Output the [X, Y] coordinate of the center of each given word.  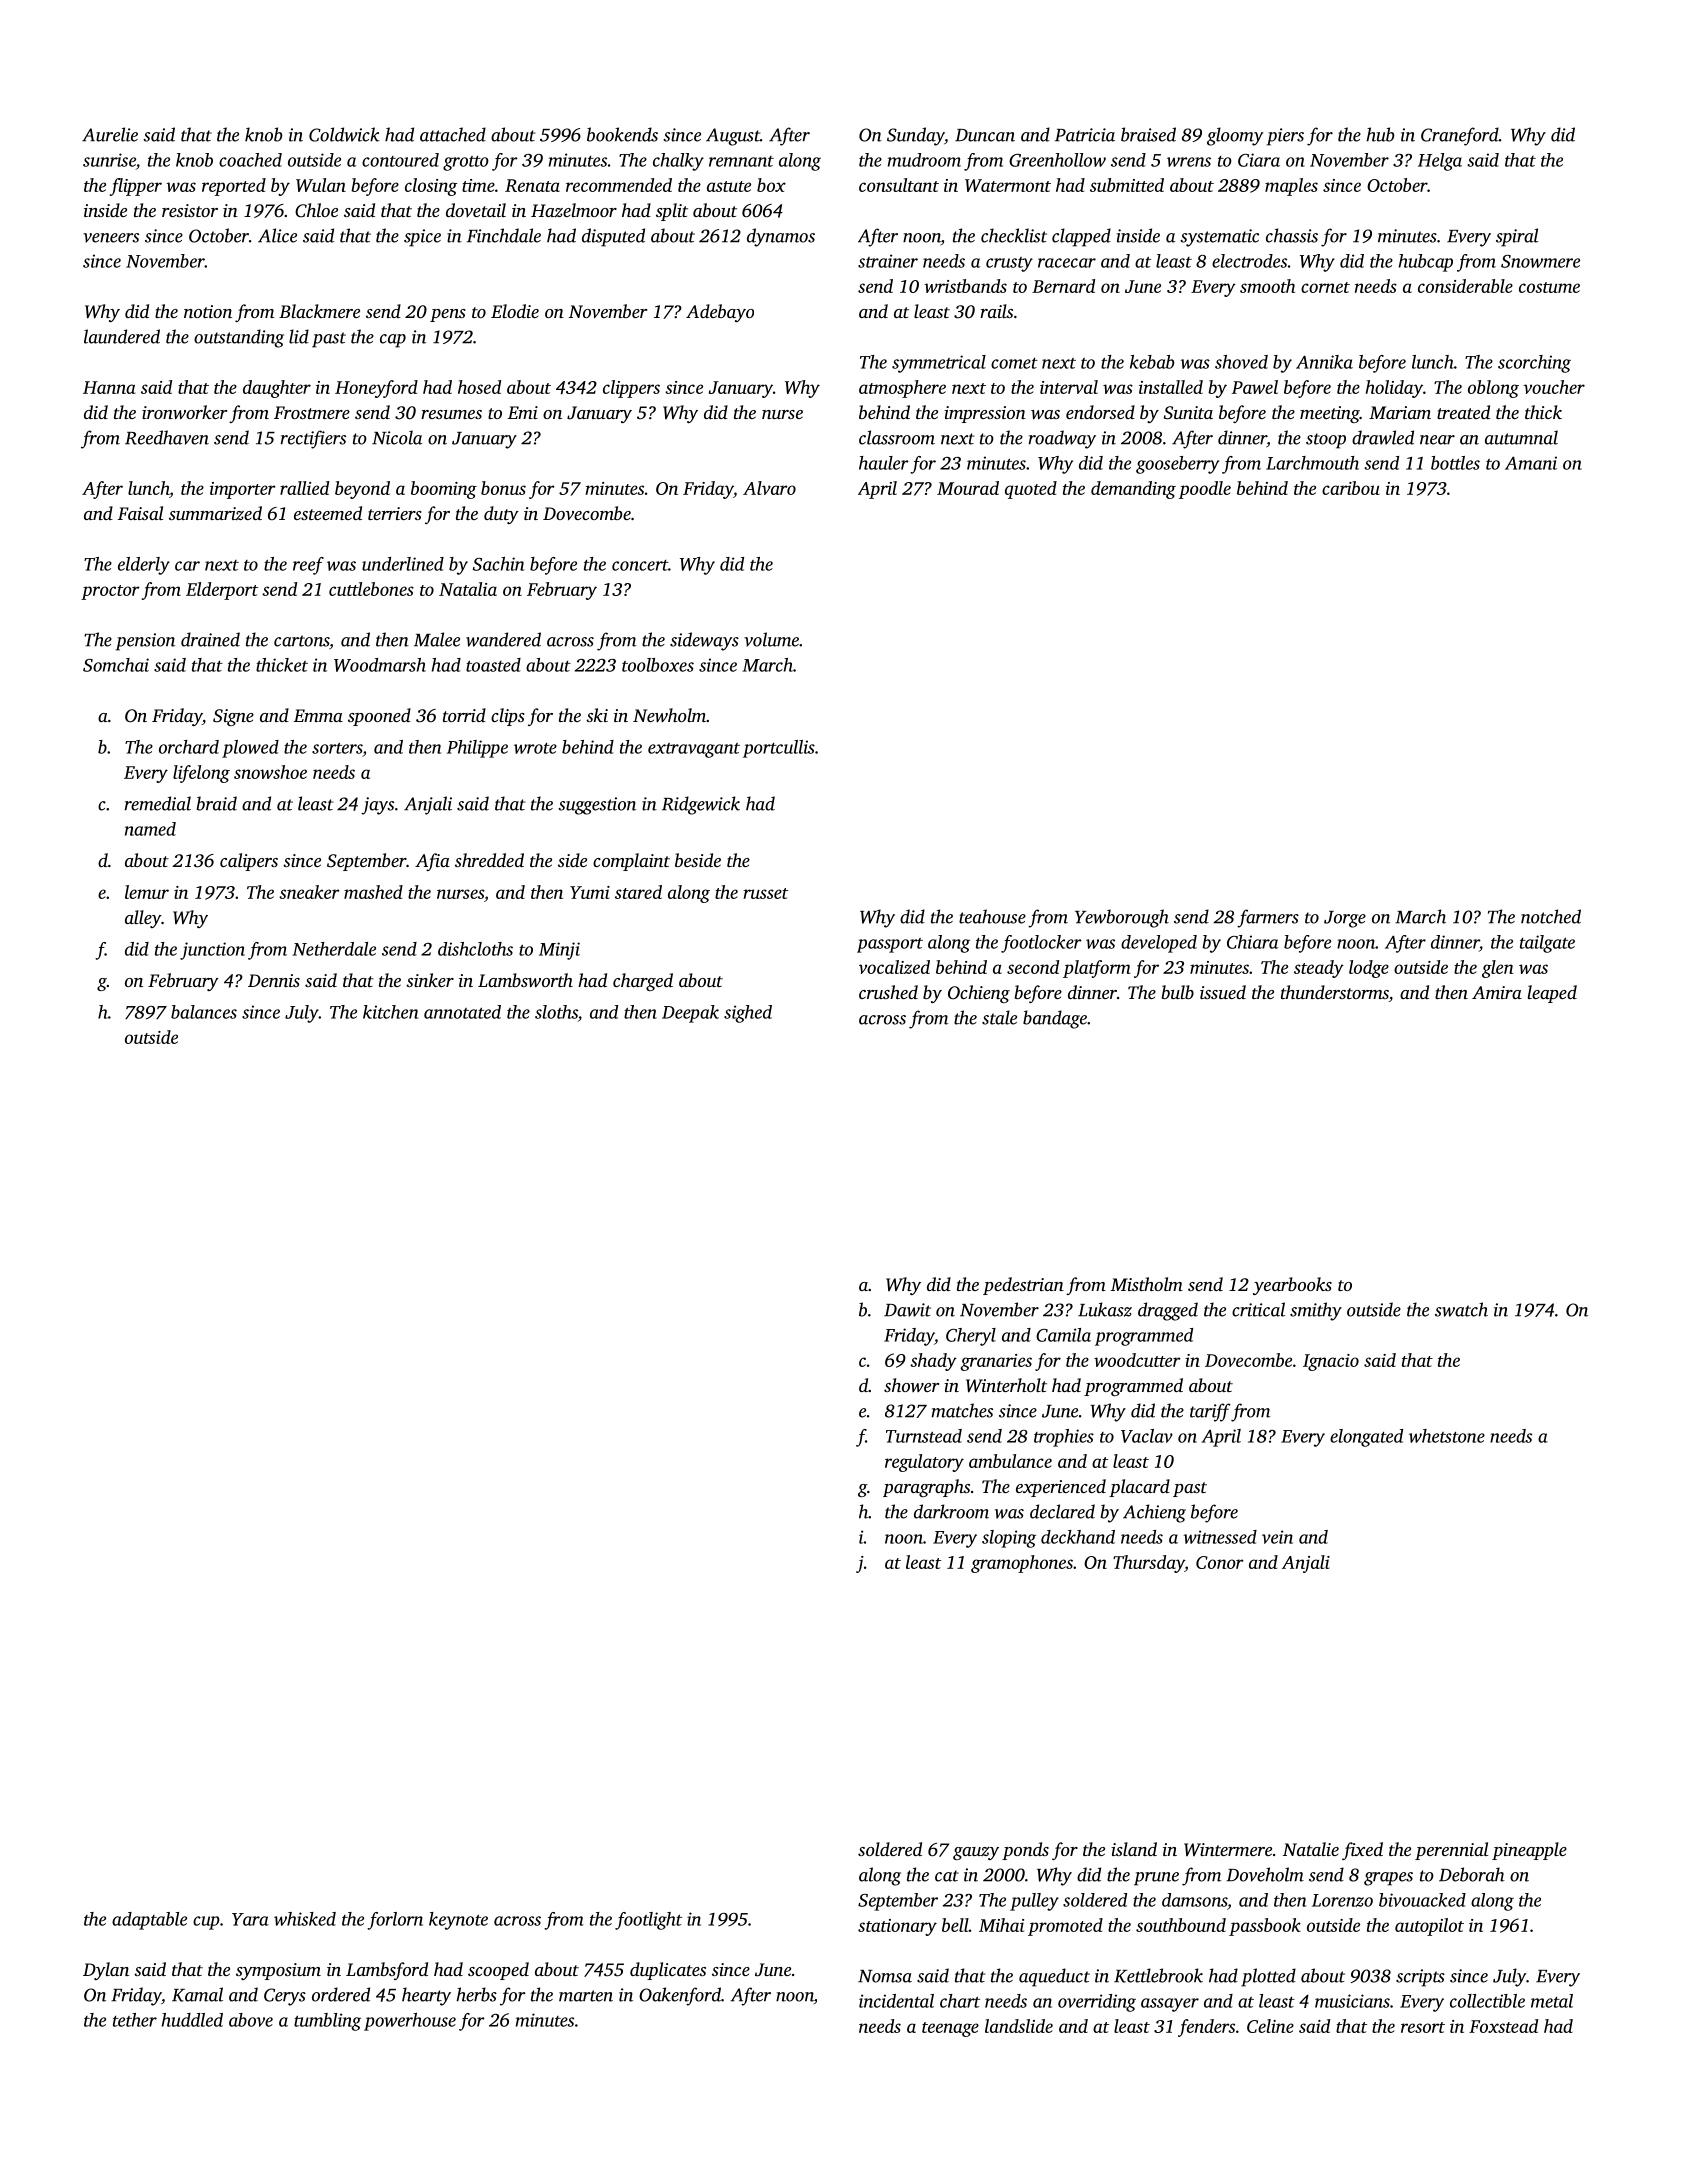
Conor [1220, 1562]
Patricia [1085, 135]
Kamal [197, 1994]
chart [960, 2001]
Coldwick [344, 134]
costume [1549, 287]
